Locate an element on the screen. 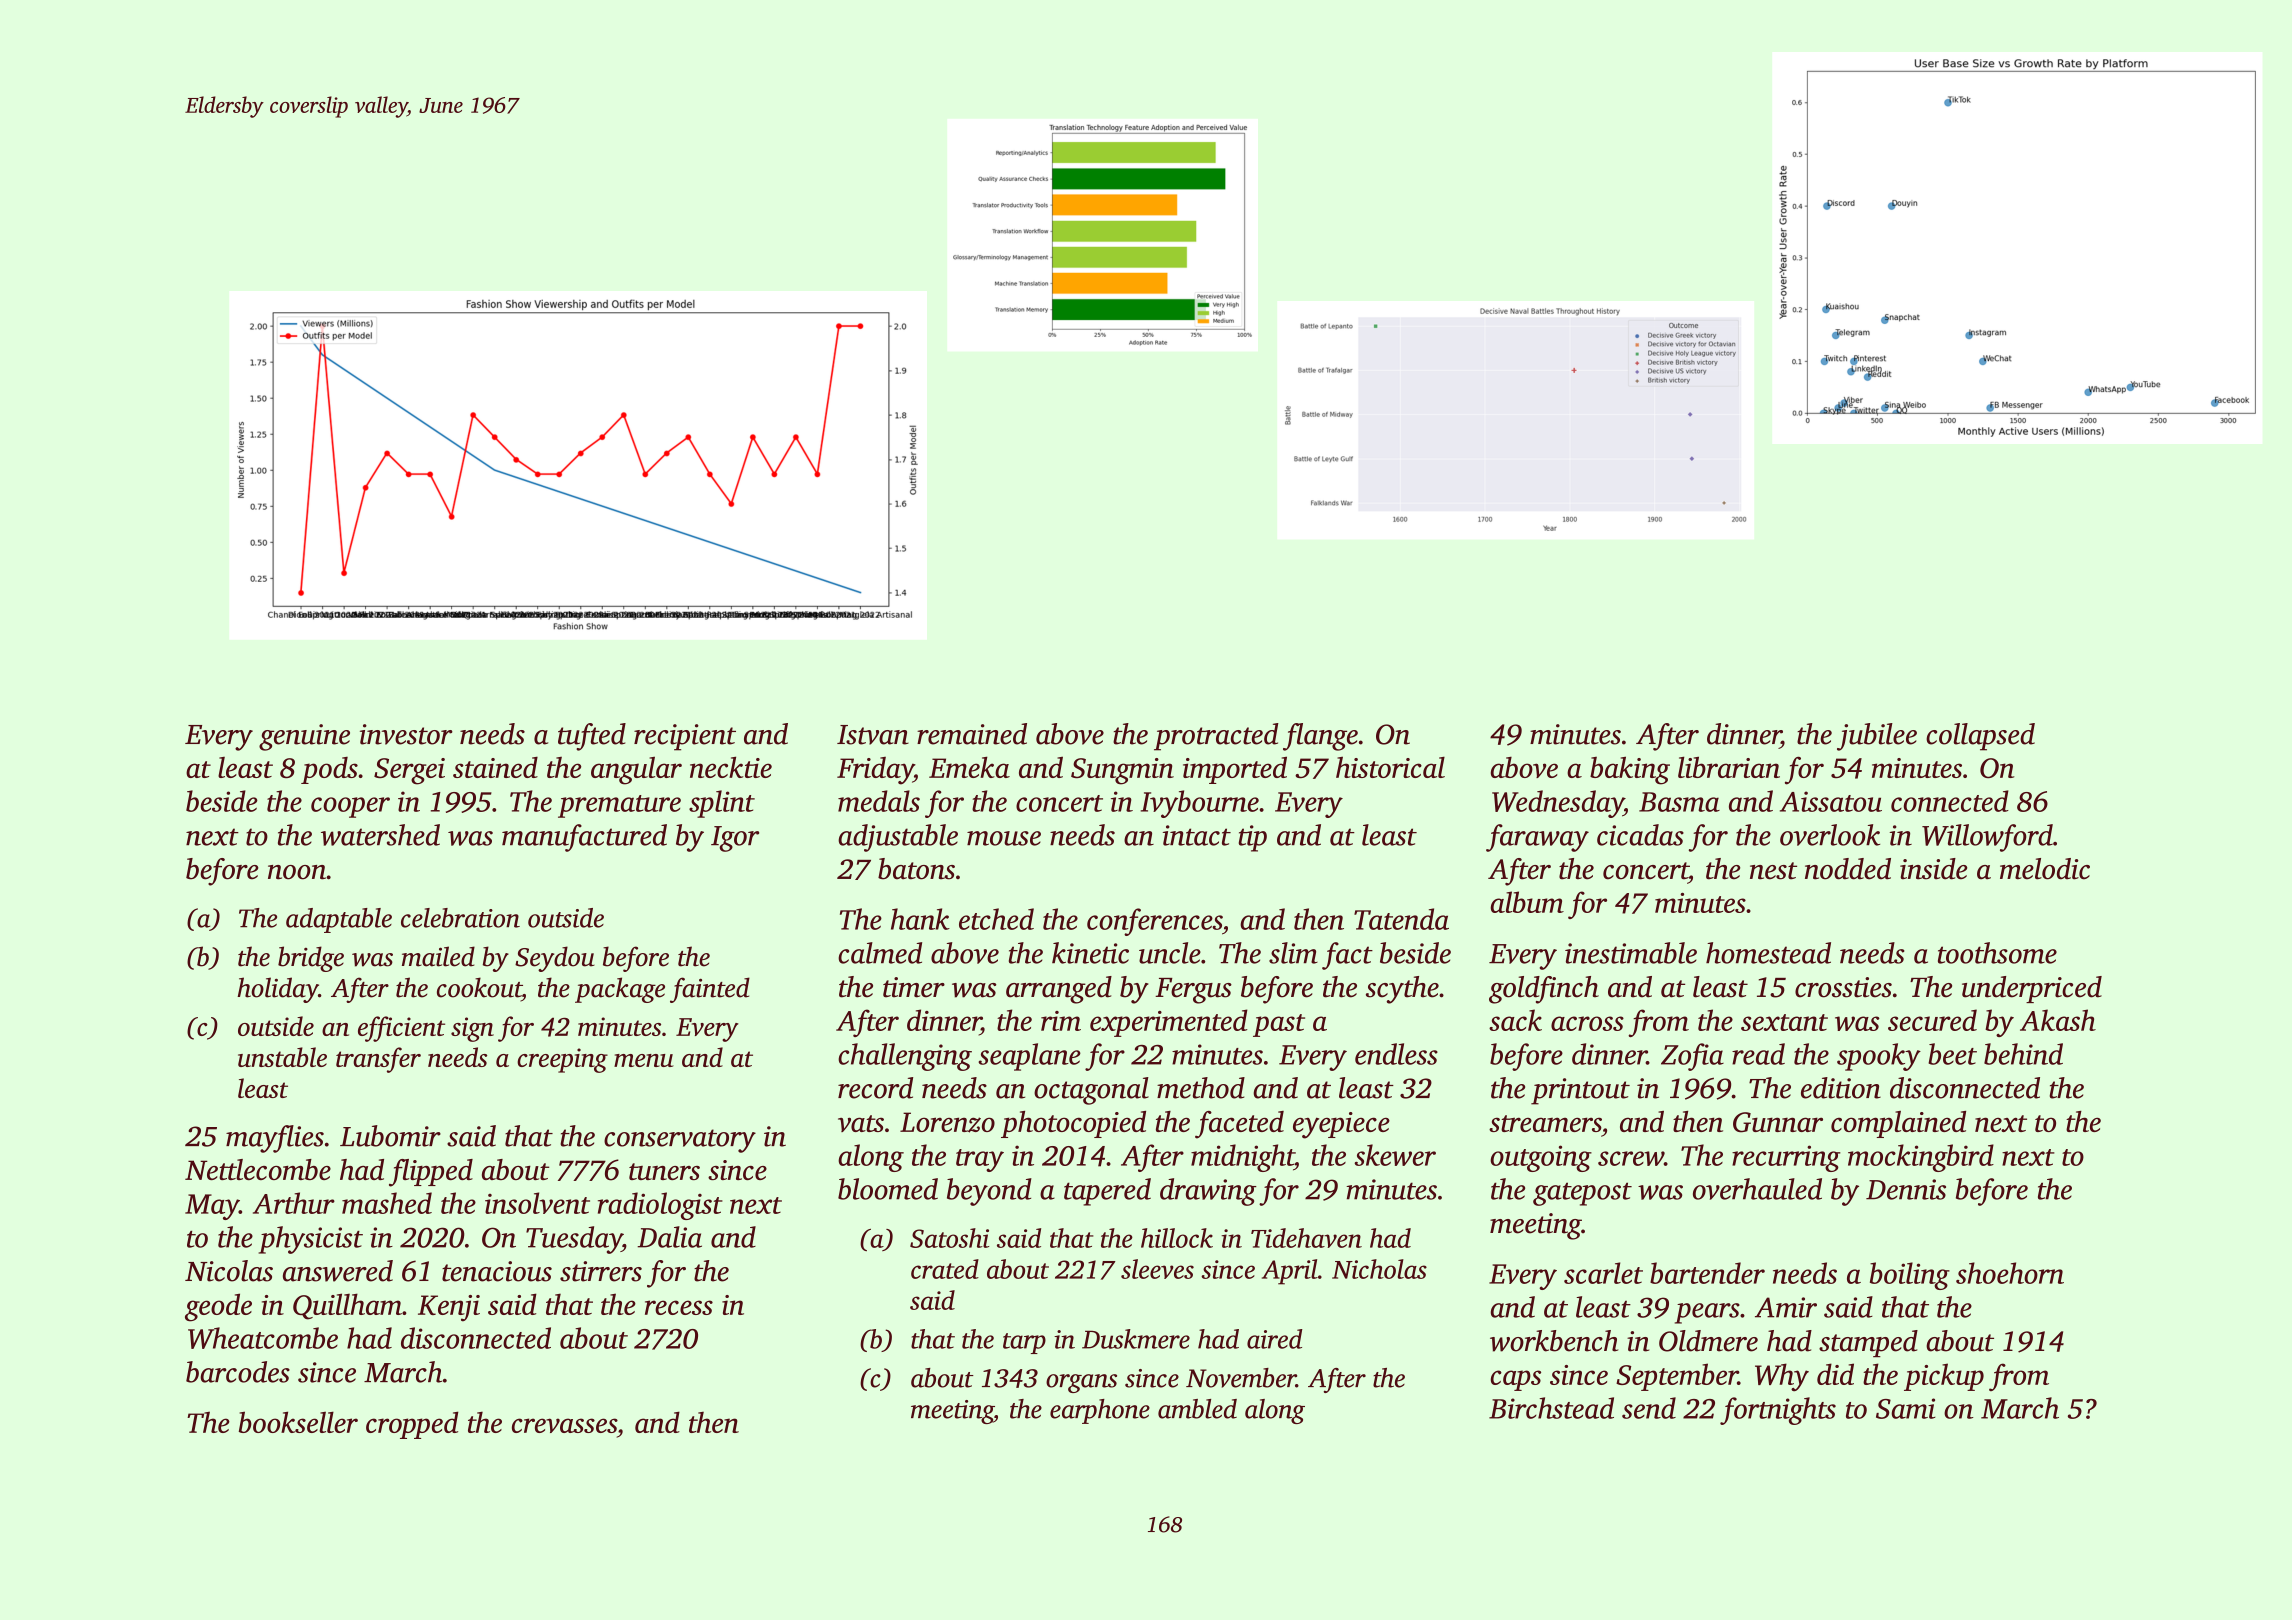  Kenji is located at coordinates (449, 1308).
